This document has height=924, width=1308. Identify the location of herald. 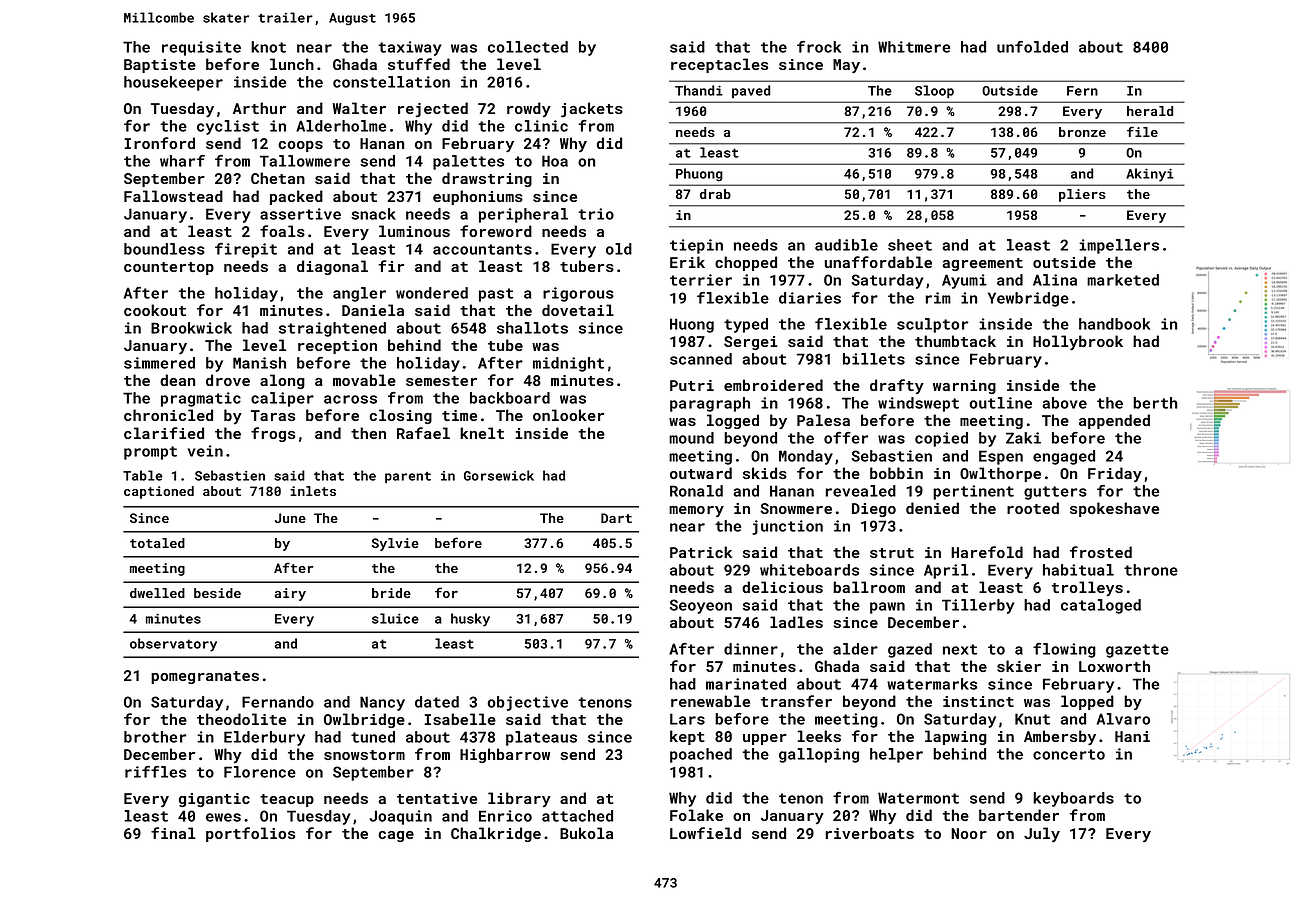
(1150, 111).
